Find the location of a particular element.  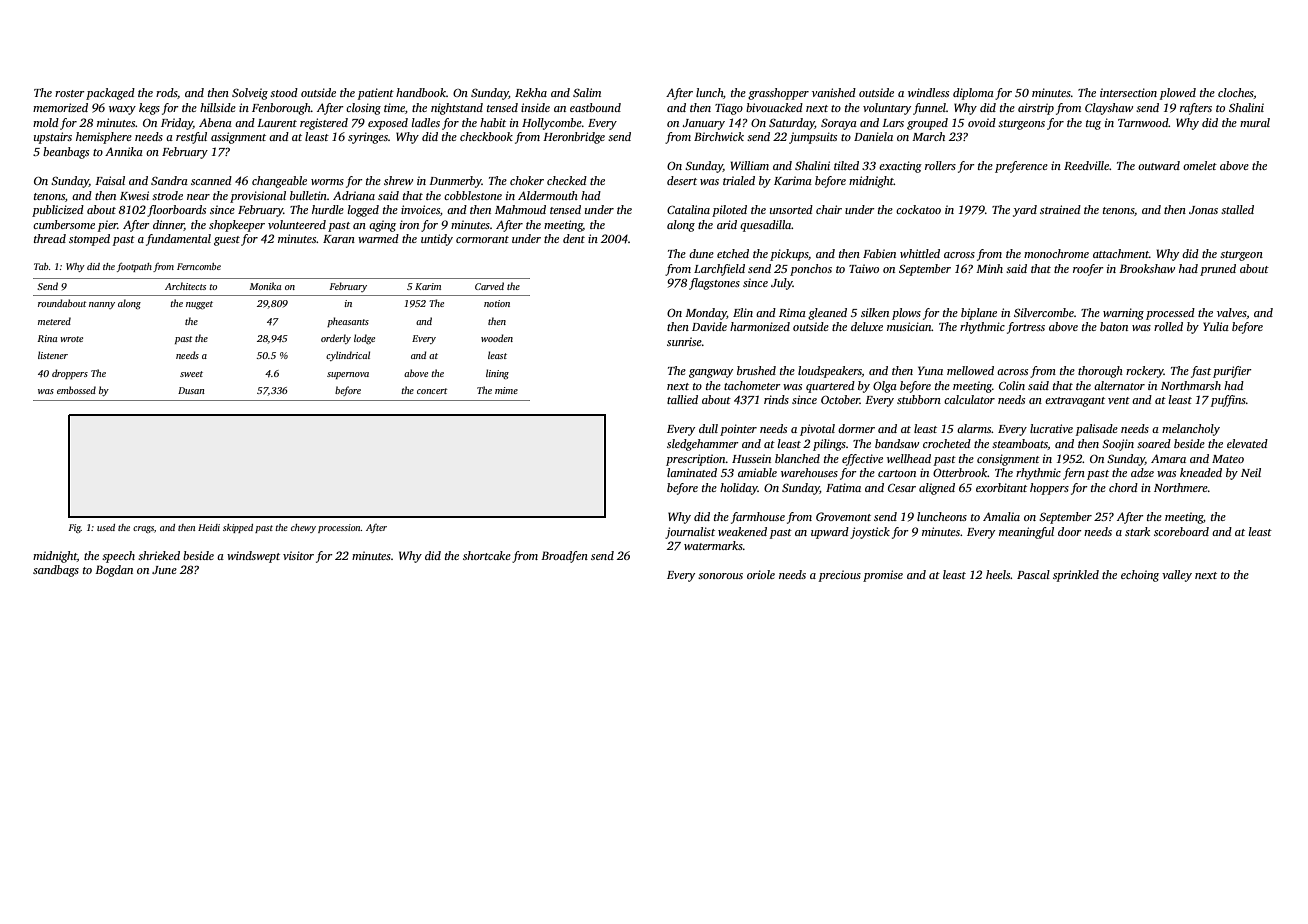

concert is located at coordinates (432, 391).
